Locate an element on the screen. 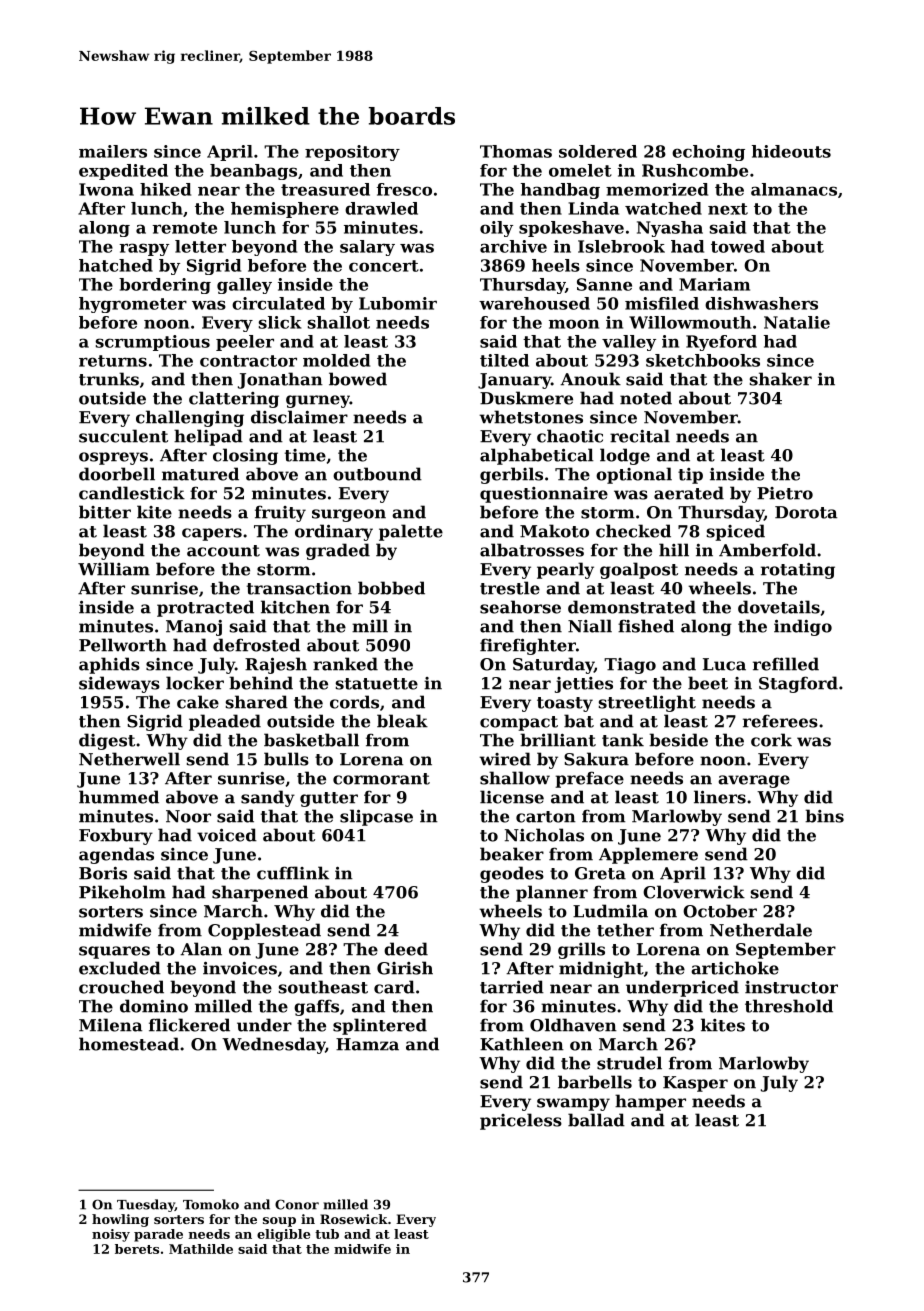  firefighter is located at coordinates (528, 646).
